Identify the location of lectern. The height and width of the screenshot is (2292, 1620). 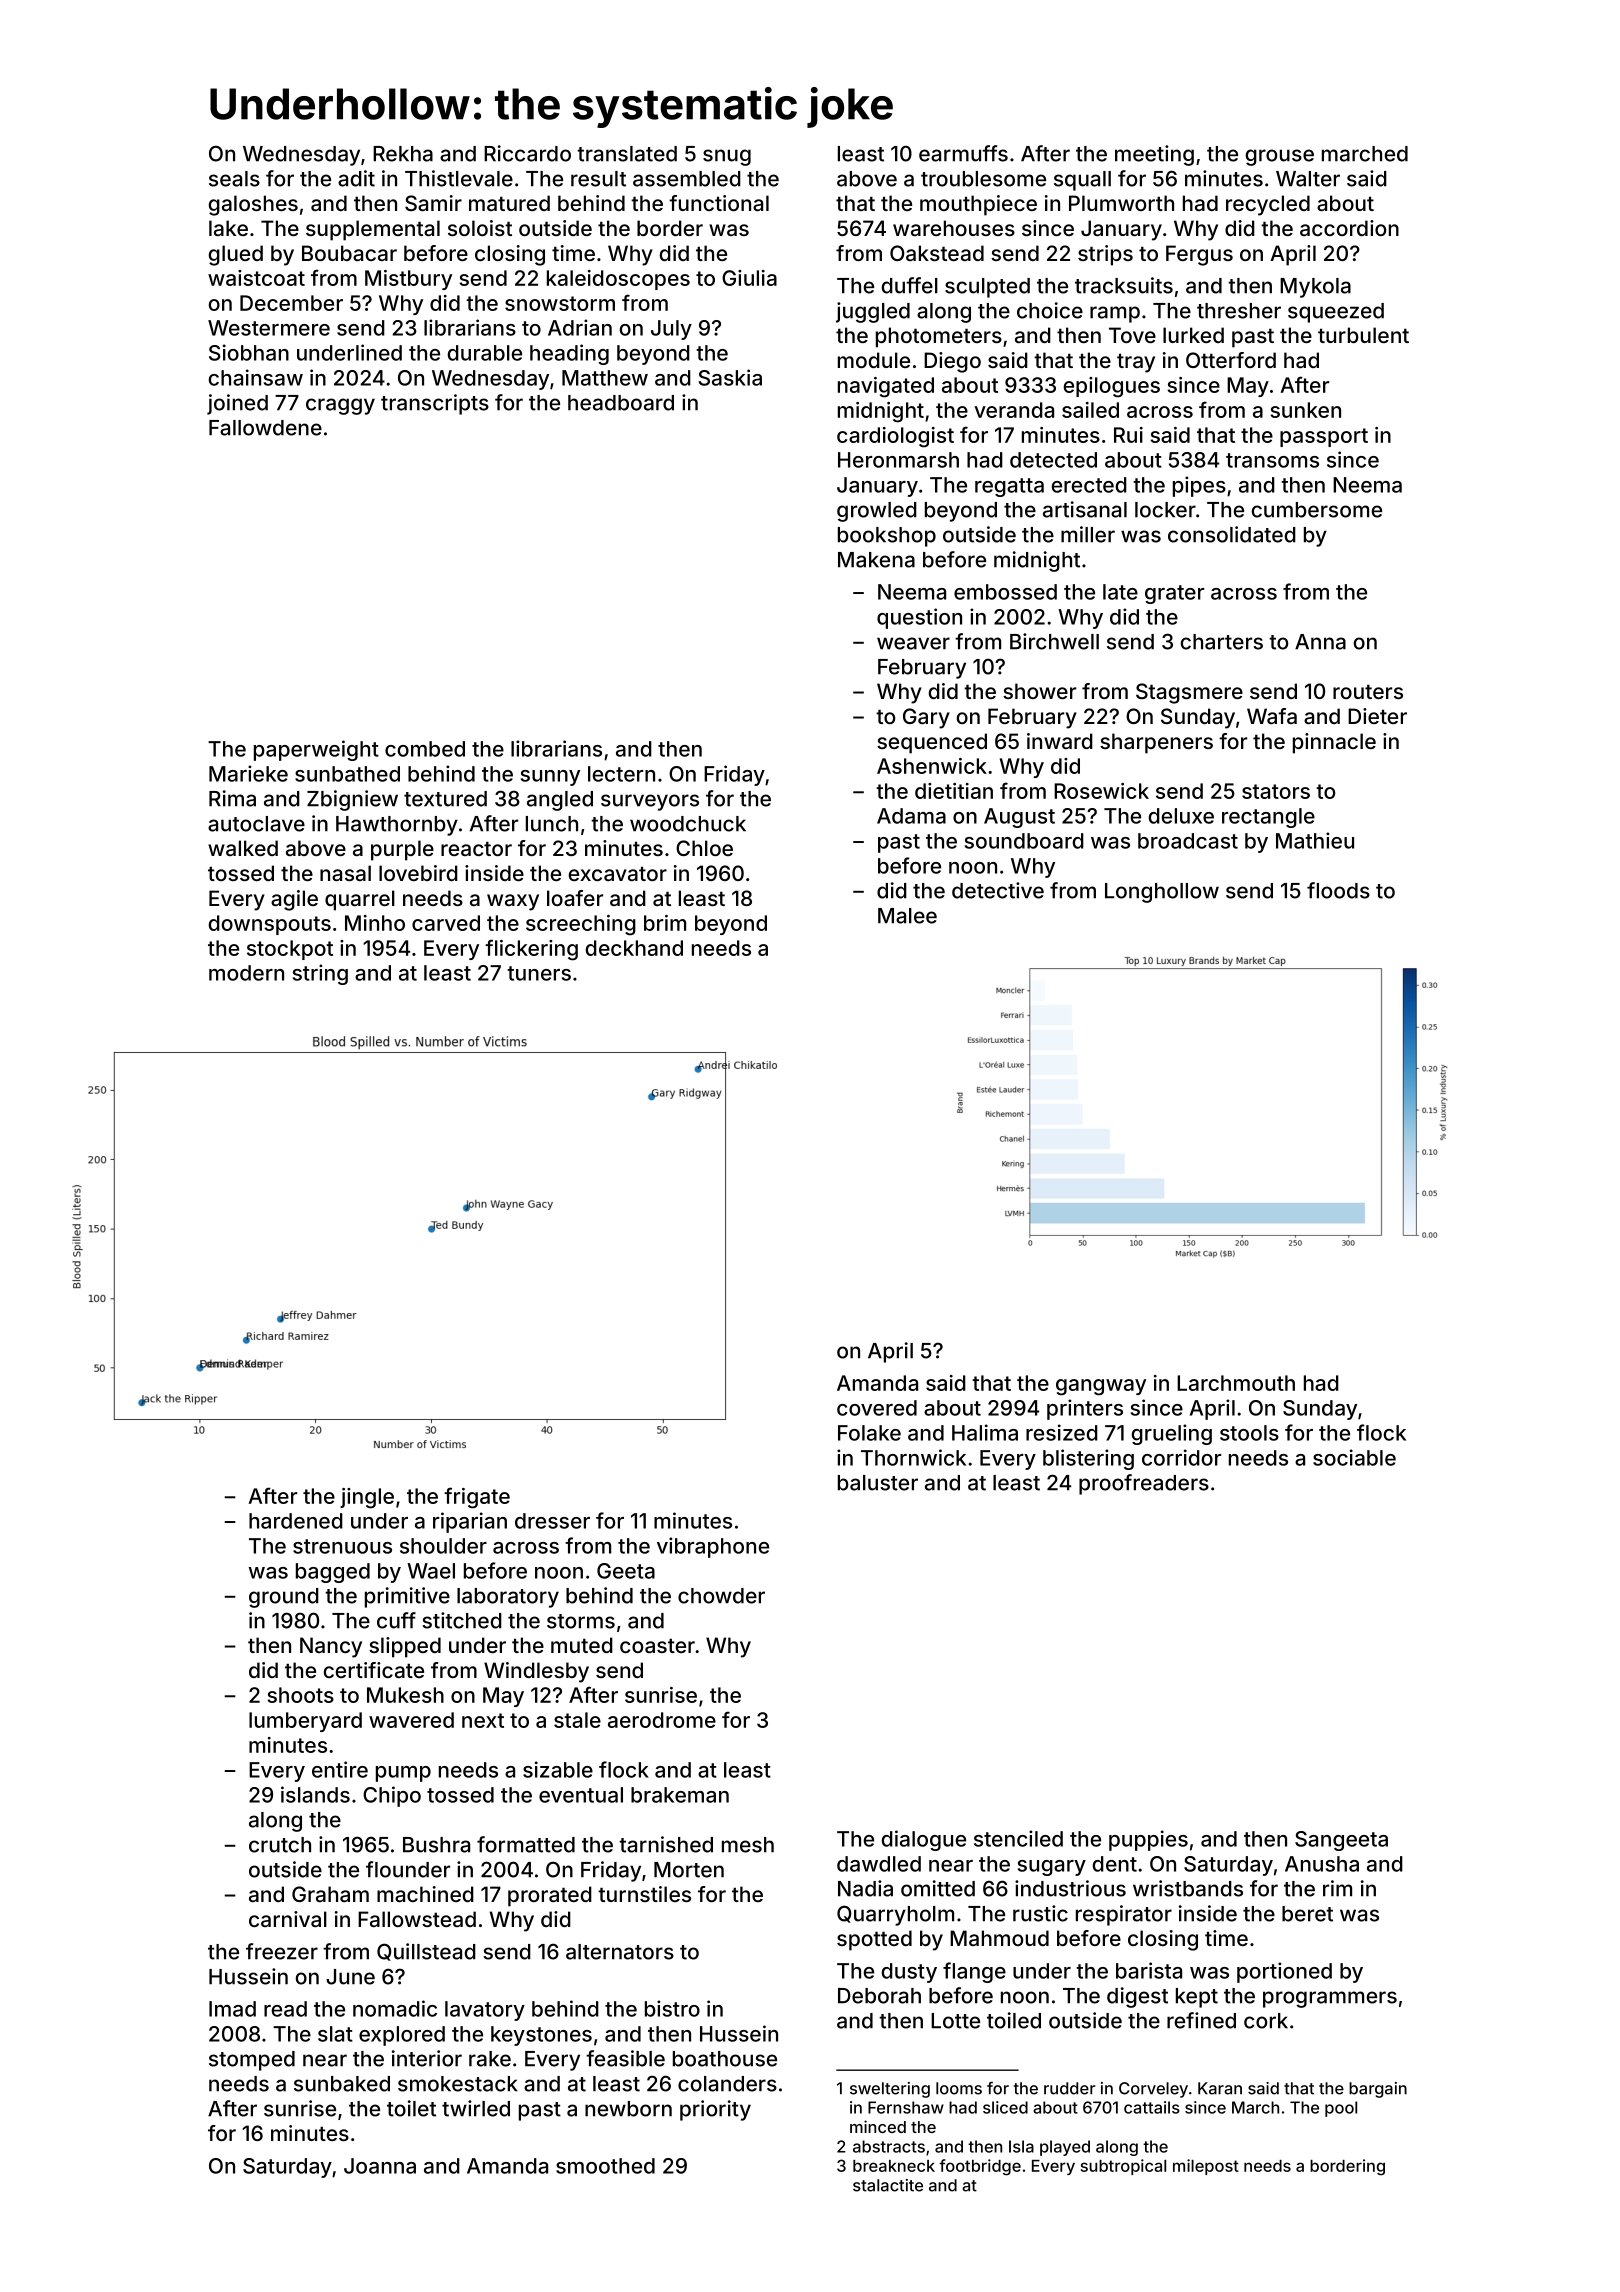
(621, 774).
